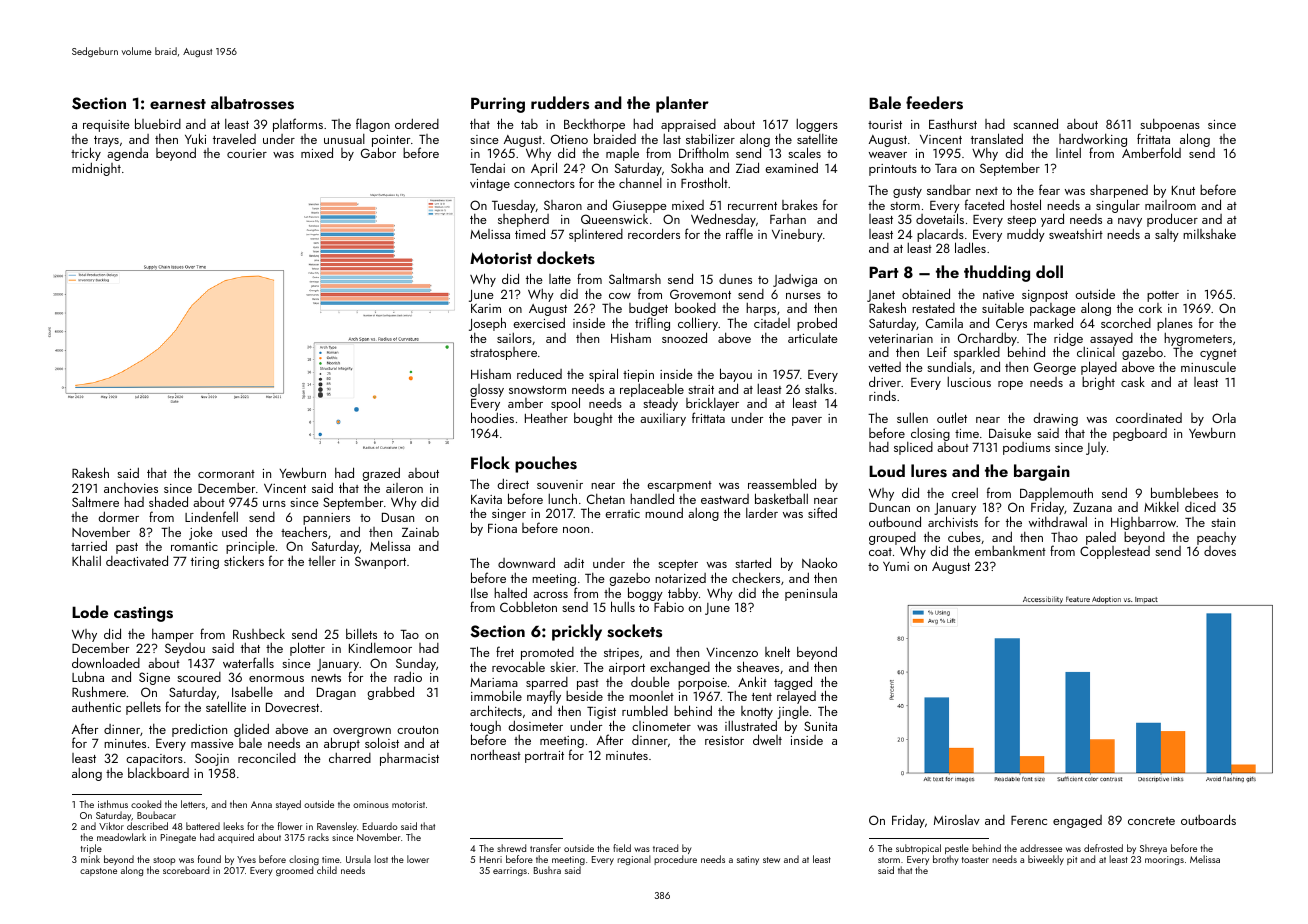  What do you see at coordinates (487, 390) in the screenshot?
I see `glossy` at bounding box center [487, 390].
